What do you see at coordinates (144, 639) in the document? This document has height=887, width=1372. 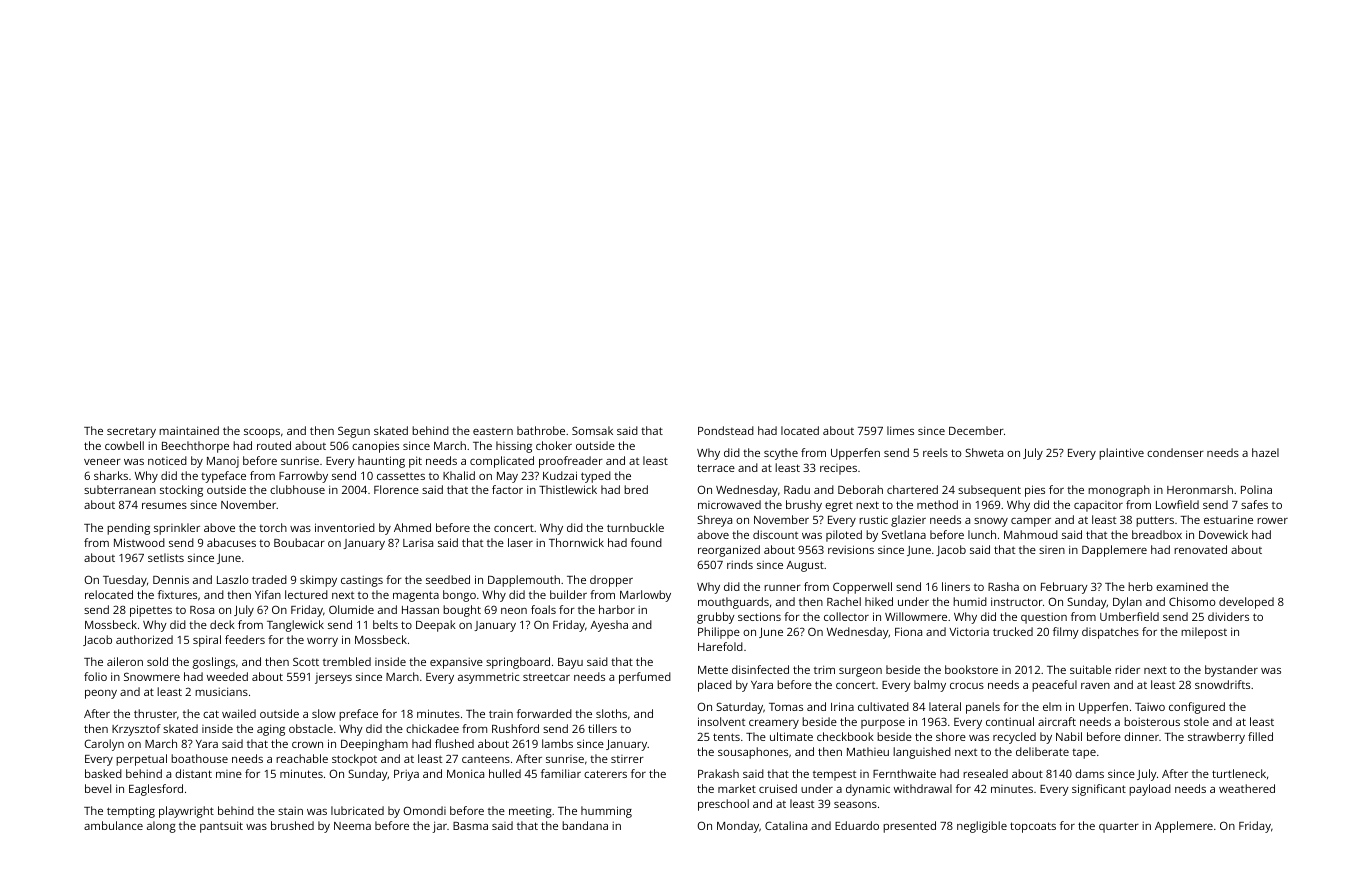 I see `authorized` at bounding box center [144, 639].
